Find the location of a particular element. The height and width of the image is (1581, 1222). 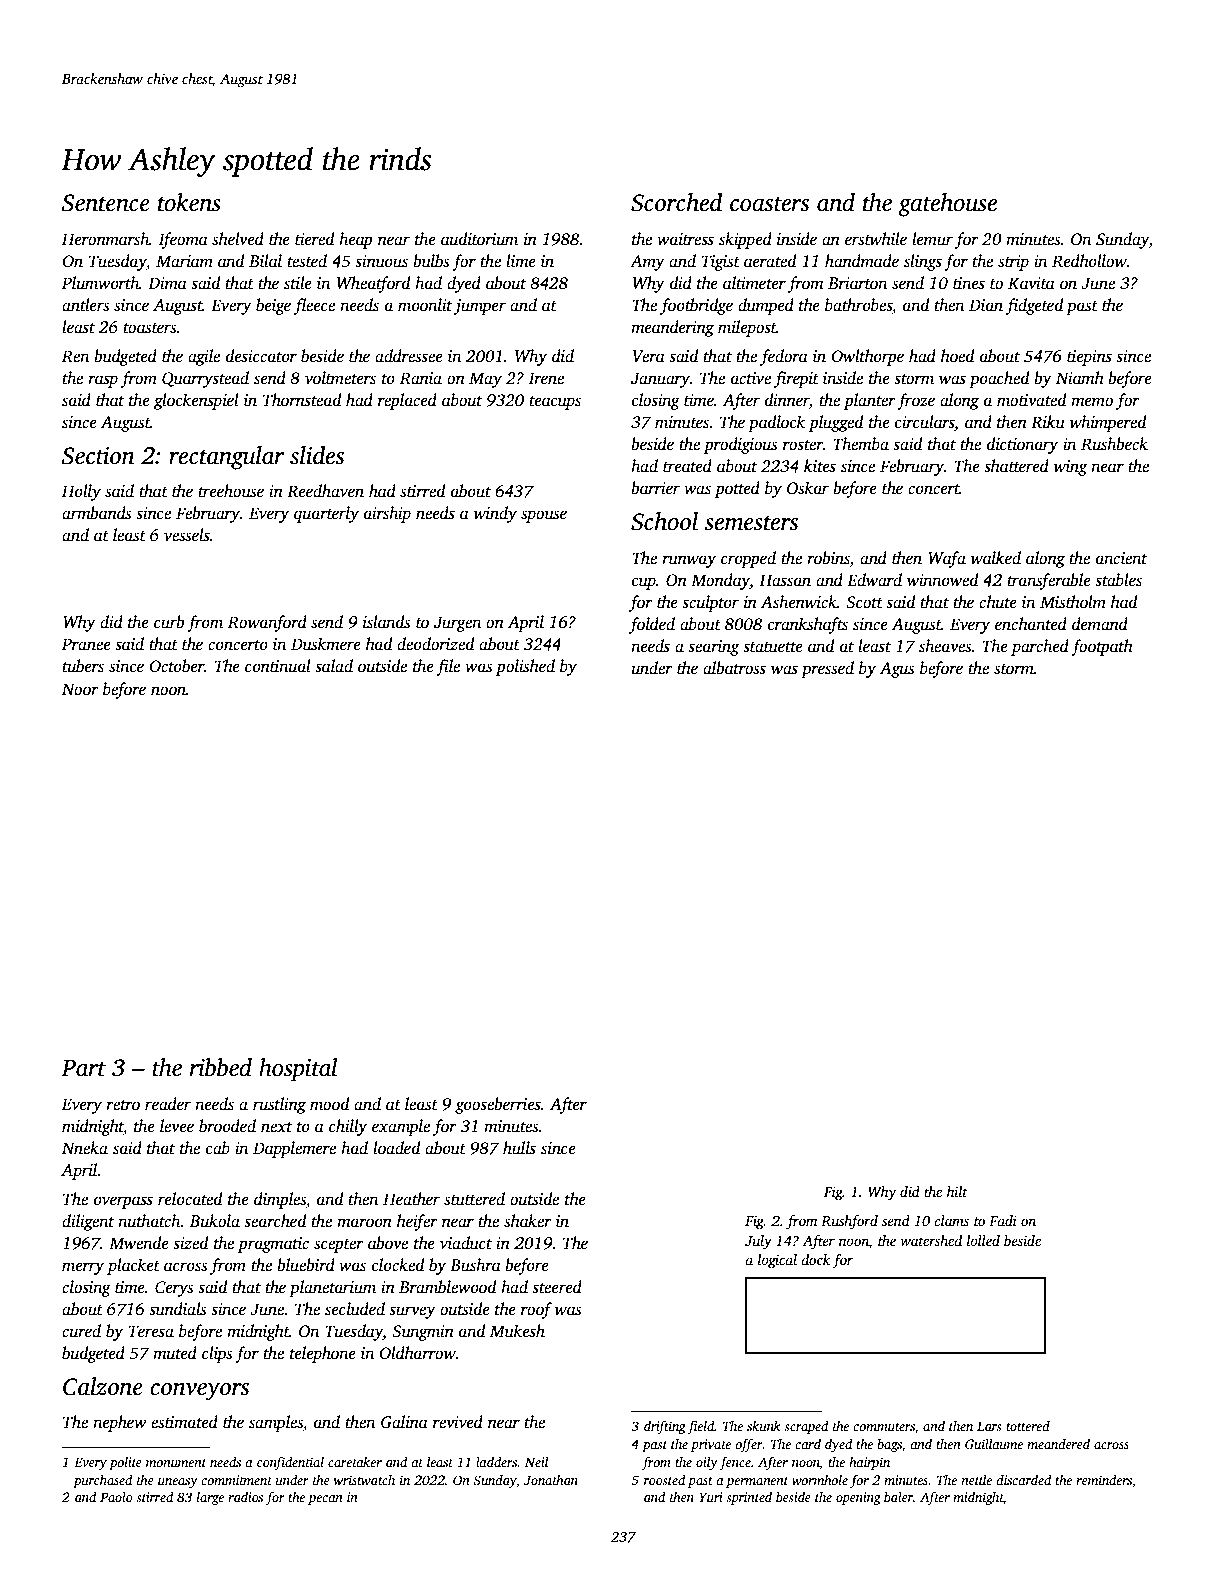

runway is located at coordinates (689, 561).
